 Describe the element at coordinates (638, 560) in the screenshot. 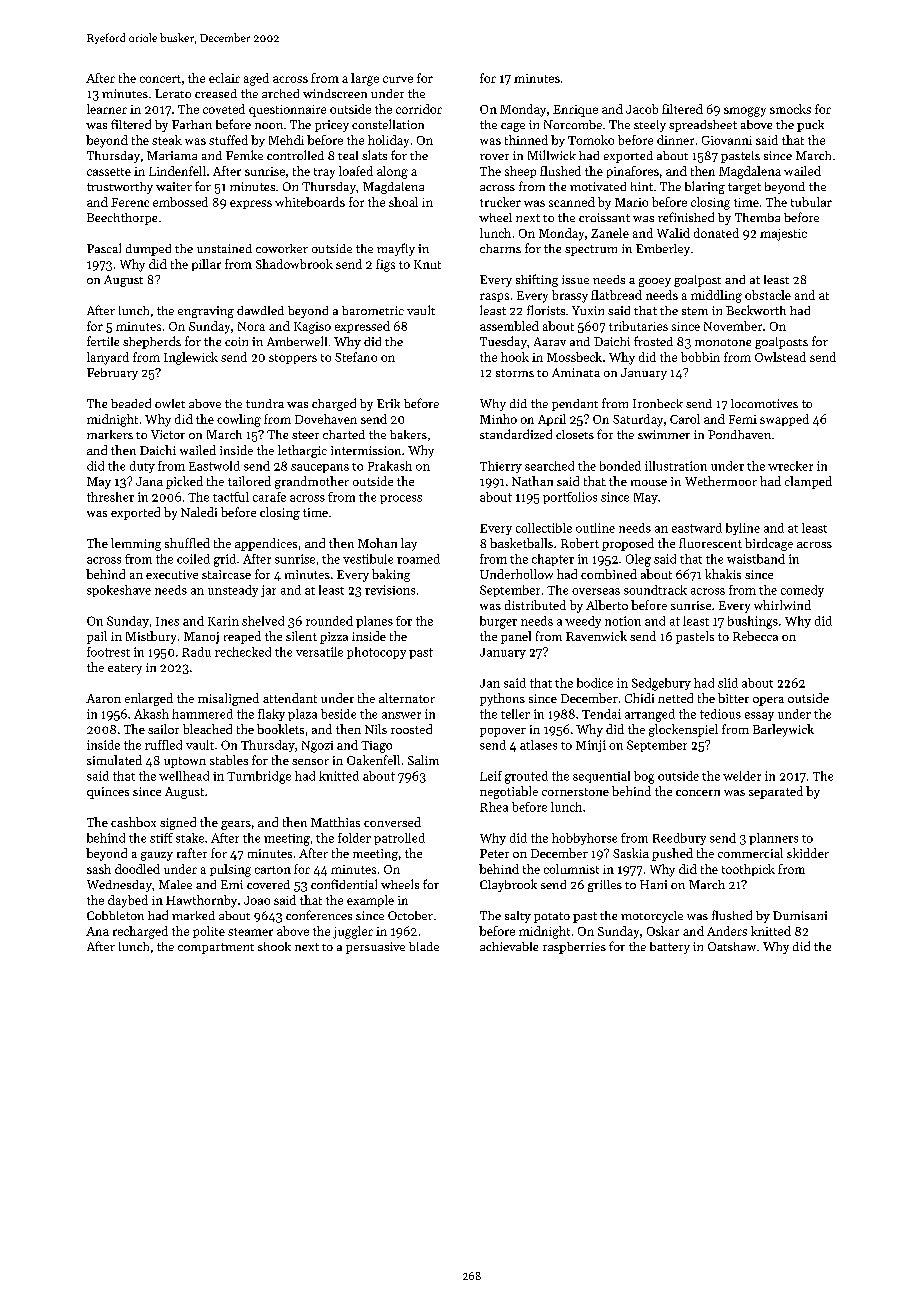

I see `Oleg` at that location.
